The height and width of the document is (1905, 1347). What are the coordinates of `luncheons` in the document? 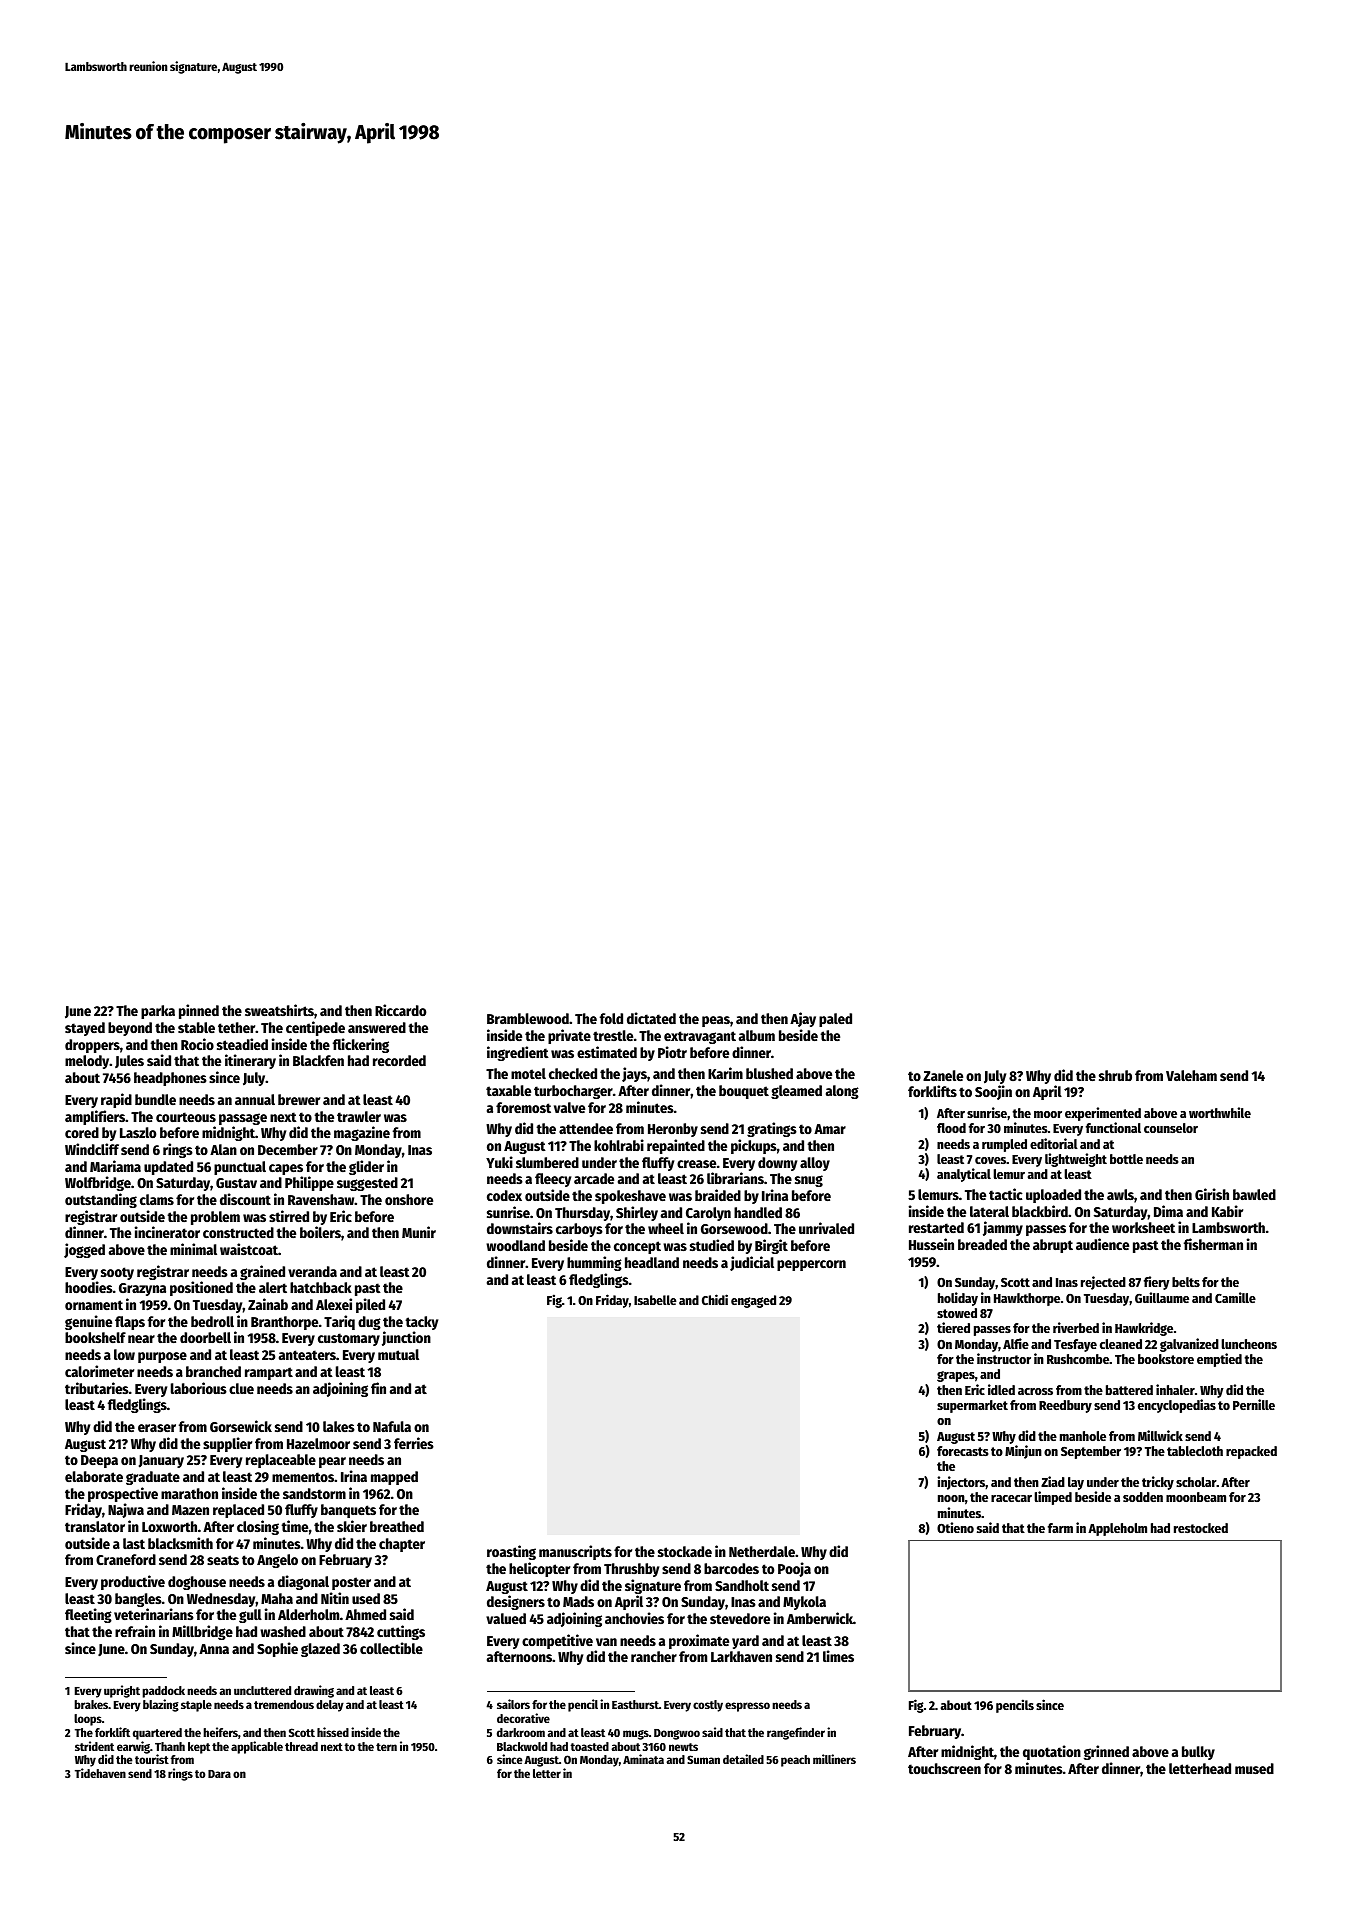 It's located at (1249, 1344).
